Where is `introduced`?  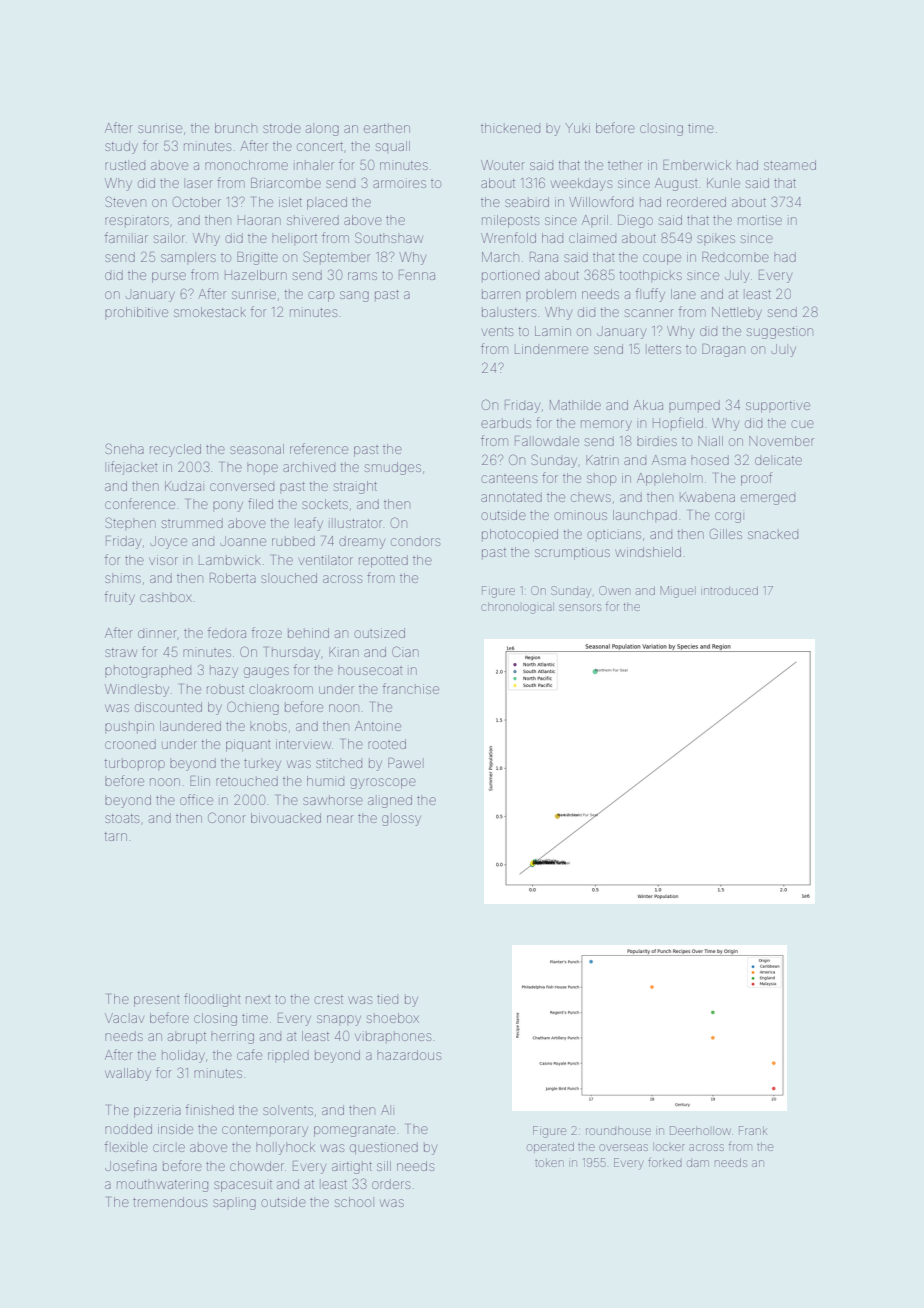
introduced is located at coordinates (729, 590).
